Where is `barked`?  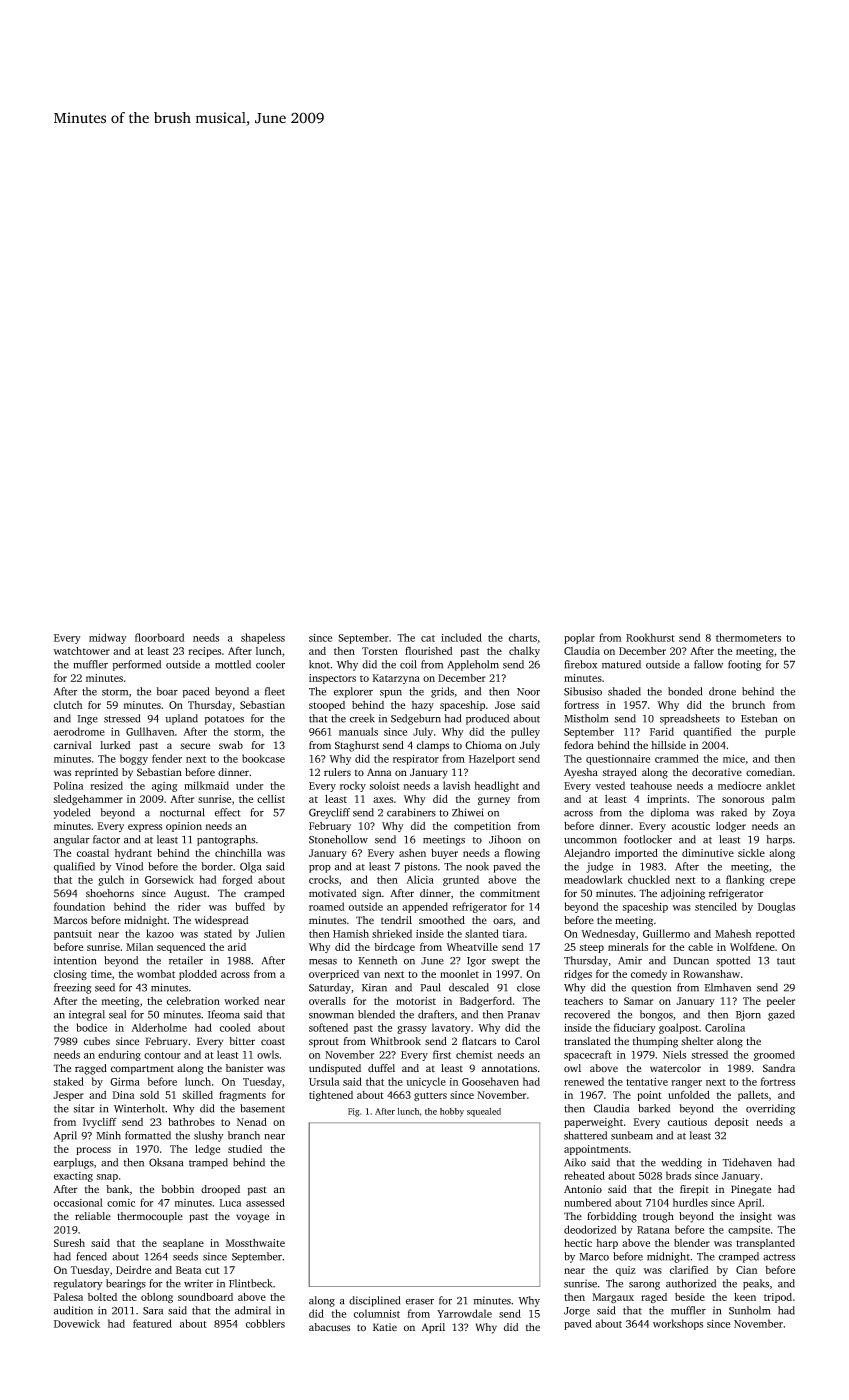 barked is located at coordinates (654, 1108).
